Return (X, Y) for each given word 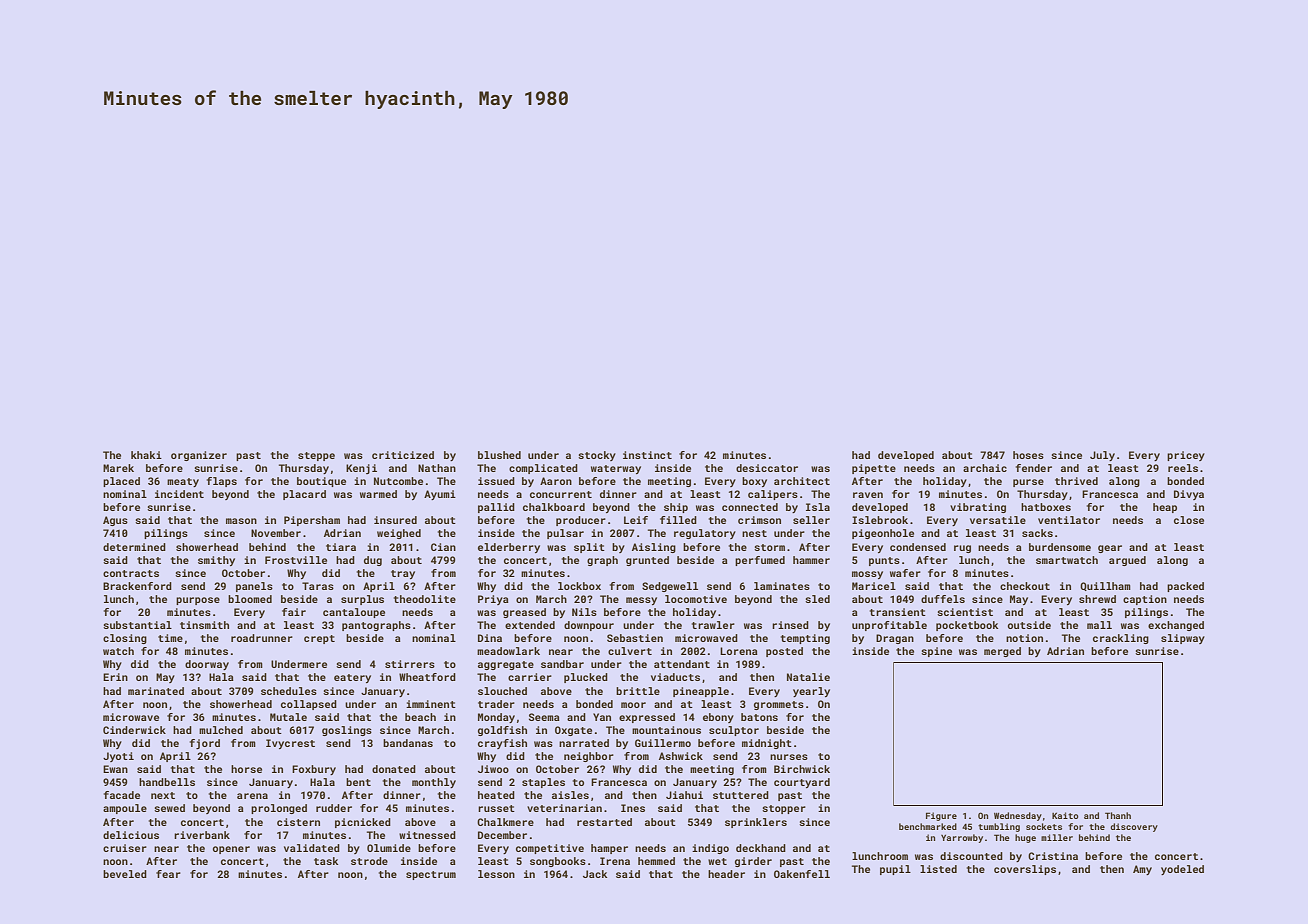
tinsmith (204, 625)
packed (1185, 587)
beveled (125, 874)
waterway (616, 469)
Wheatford (427, 677)
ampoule (125, 809)
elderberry (509, 548)
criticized (403, 455)
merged (1002, 652)
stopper (784, 809)
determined (134, 547)
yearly (811, 692)
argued (1127, 561)
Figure (941, 816)
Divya (1189, 495)
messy (641, 601)
